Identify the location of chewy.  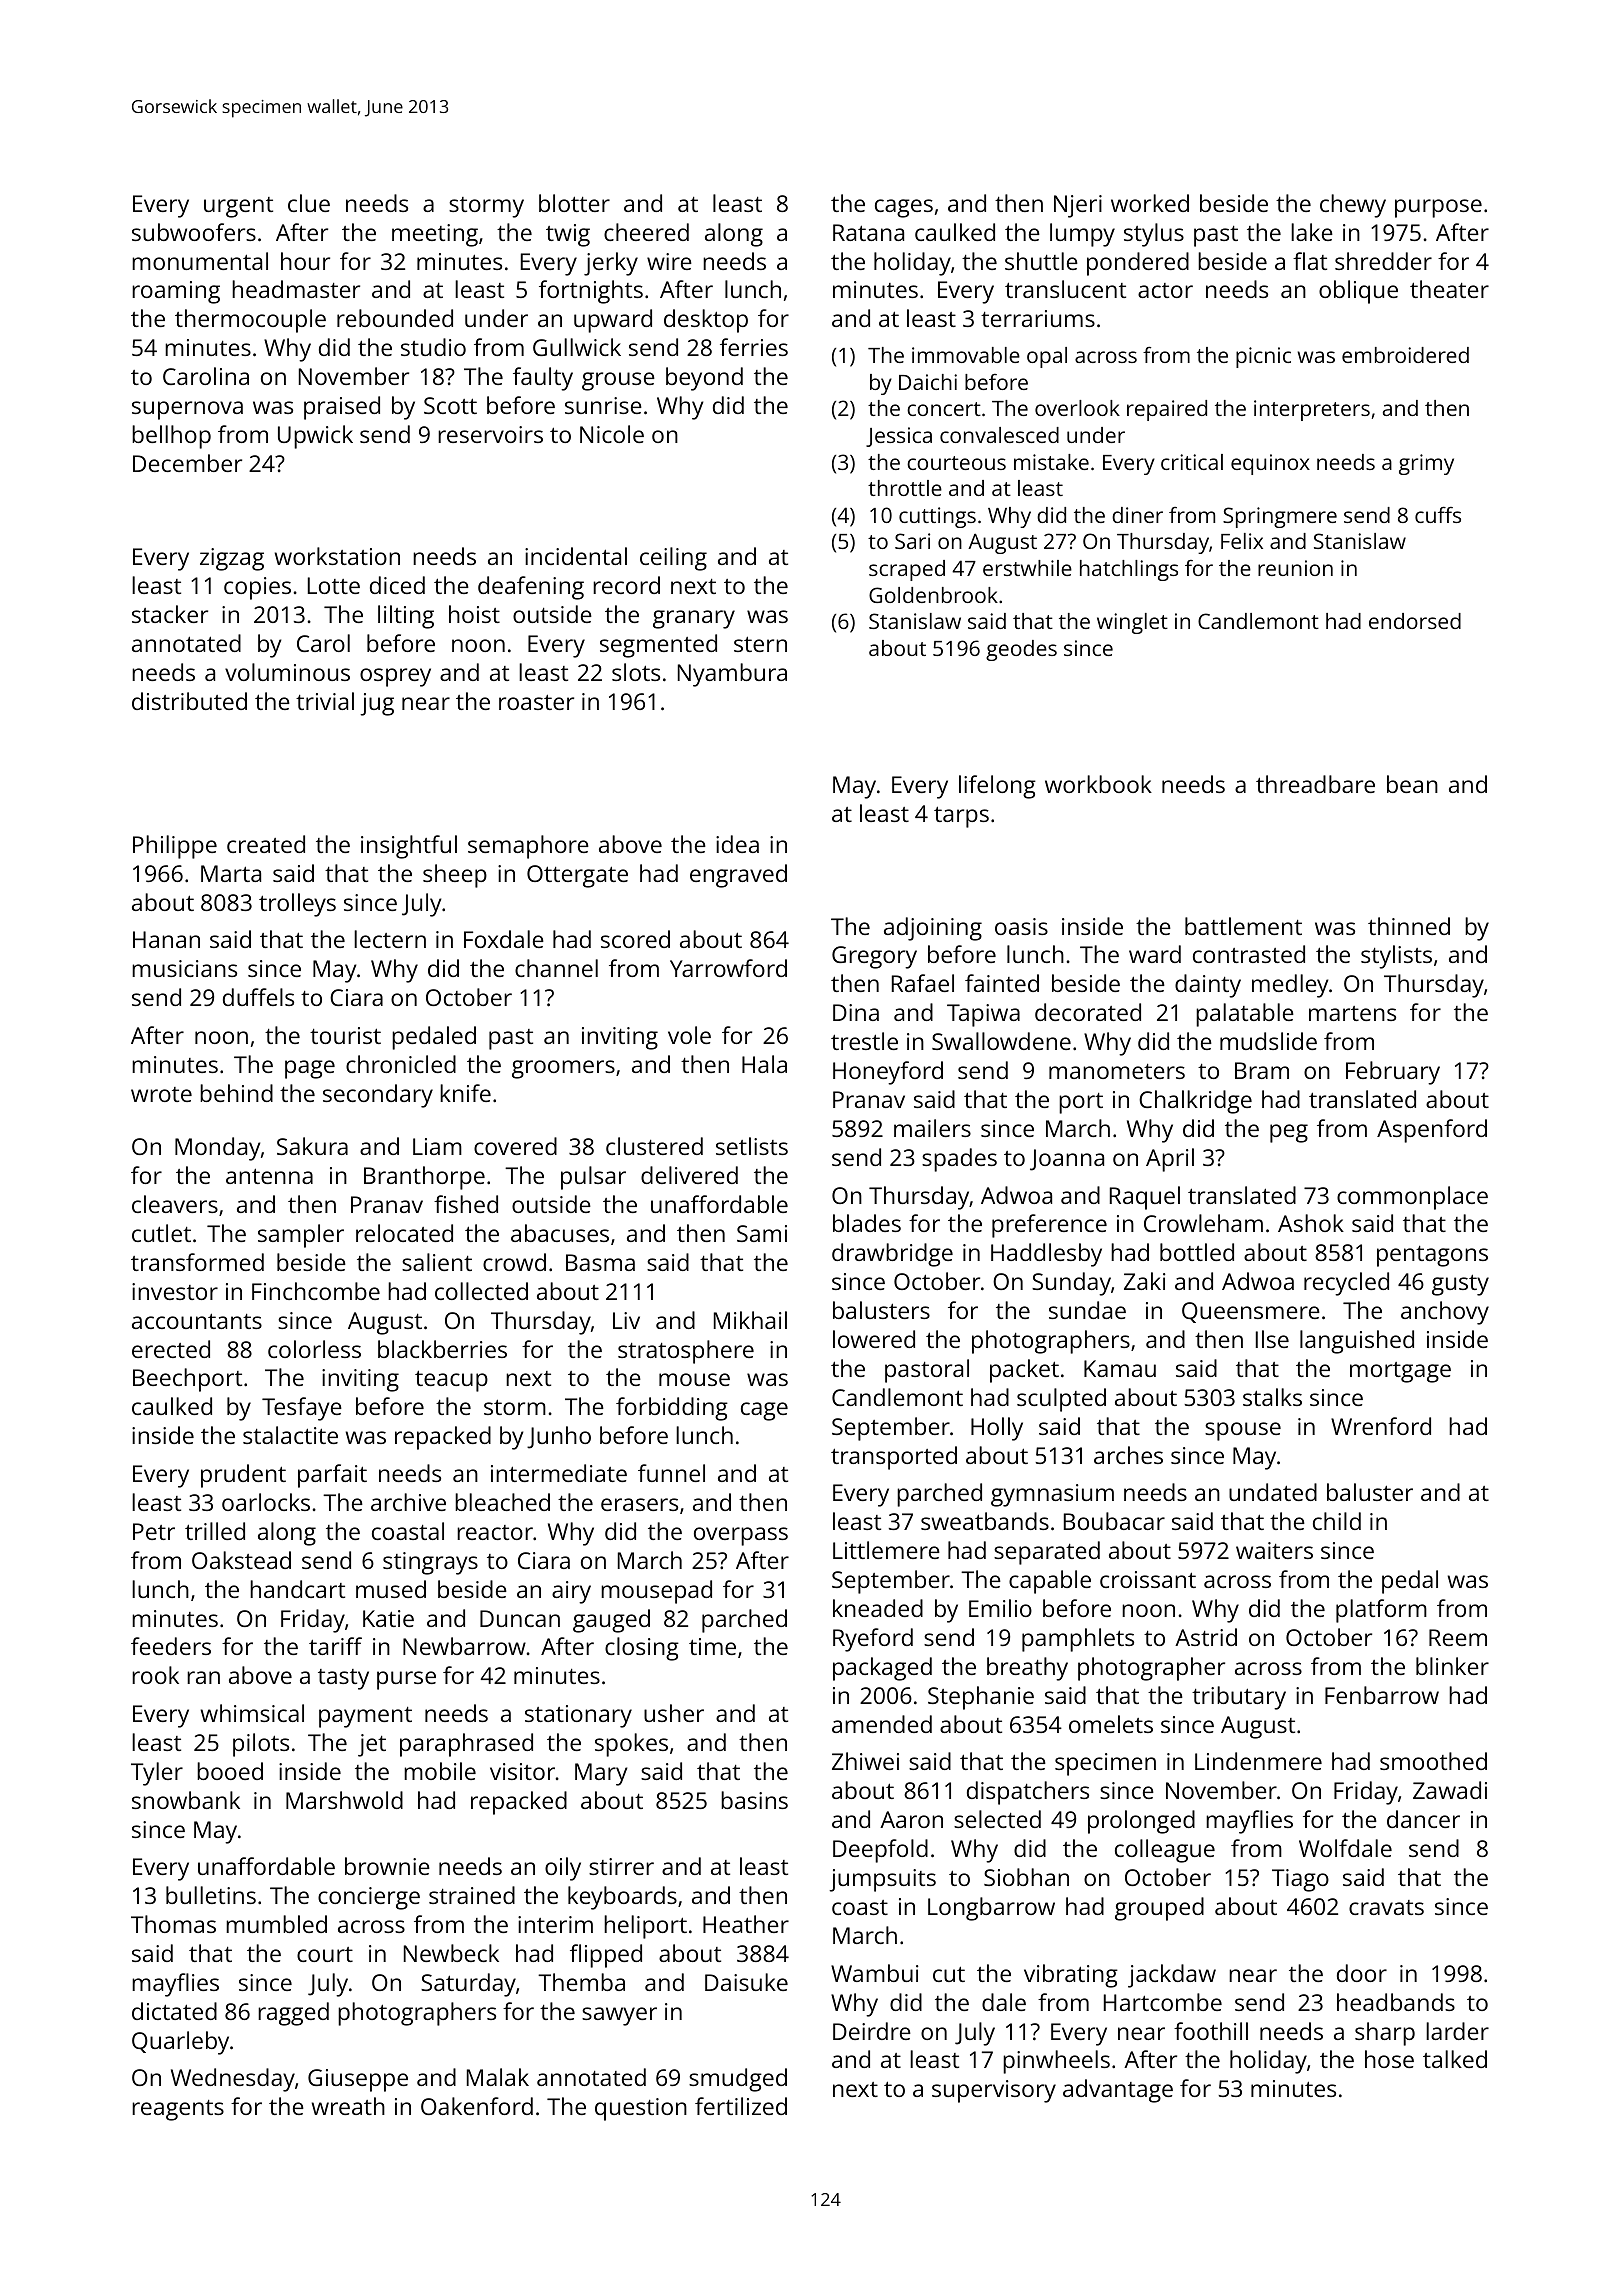
(1353, 206).
